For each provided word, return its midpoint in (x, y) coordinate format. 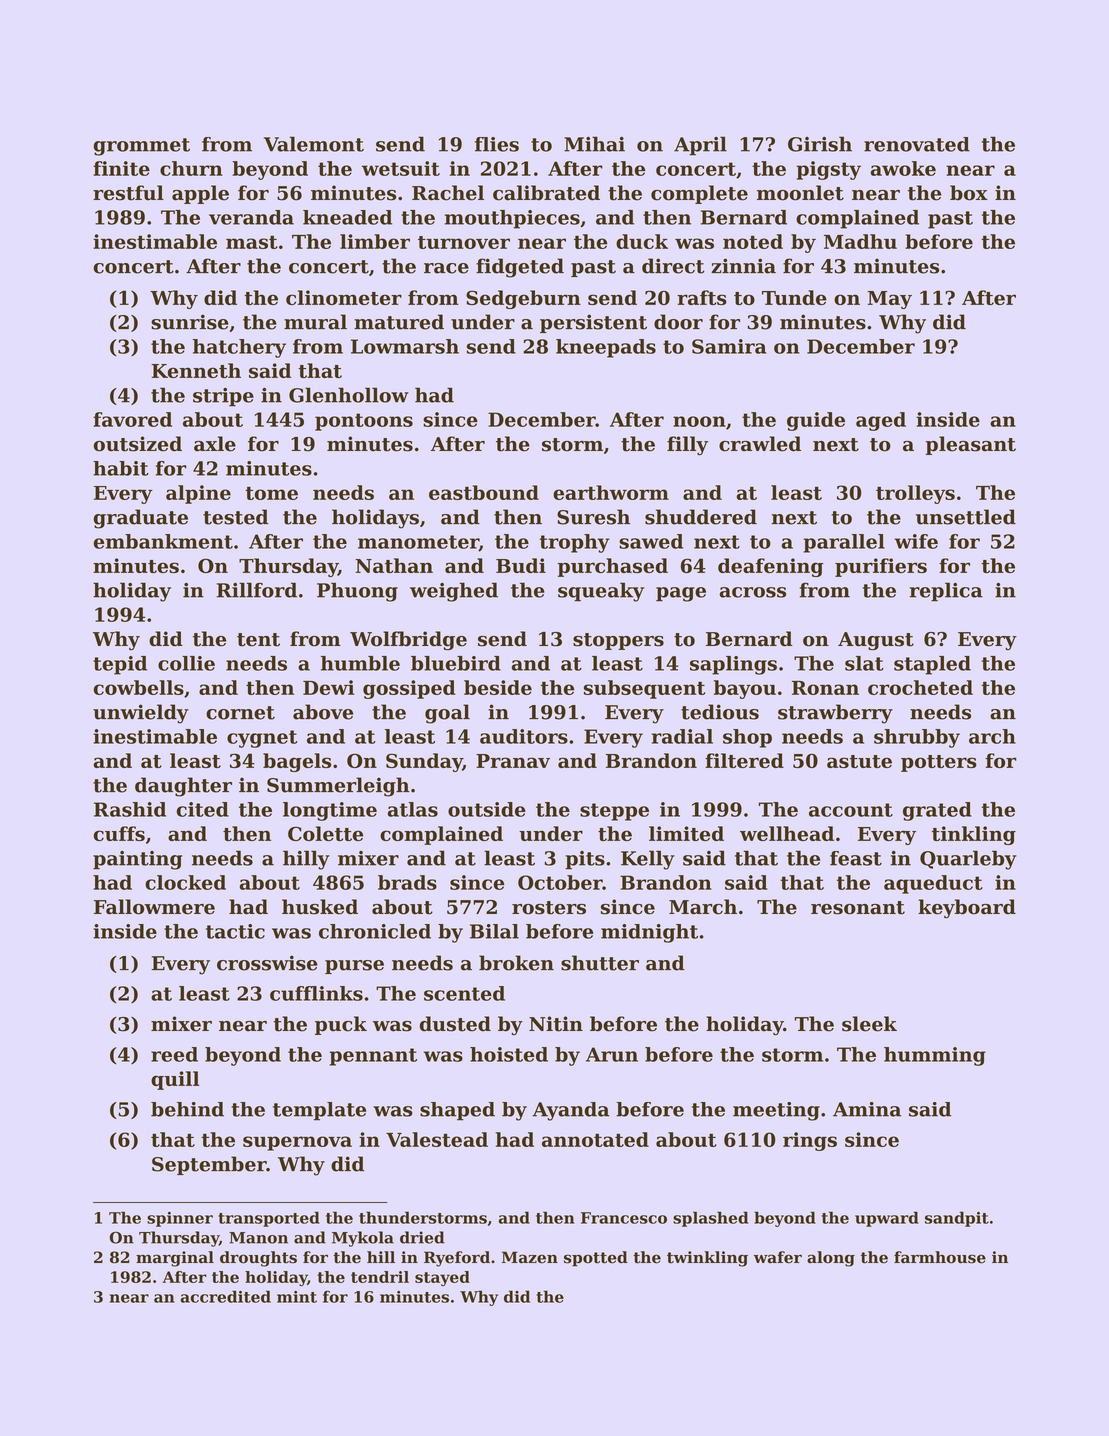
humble (360, 663)
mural (315, 322)
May (890, 300)
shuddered (701, 517)
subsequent (644, 689)
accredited (225, 1296)
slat (864, 663)
